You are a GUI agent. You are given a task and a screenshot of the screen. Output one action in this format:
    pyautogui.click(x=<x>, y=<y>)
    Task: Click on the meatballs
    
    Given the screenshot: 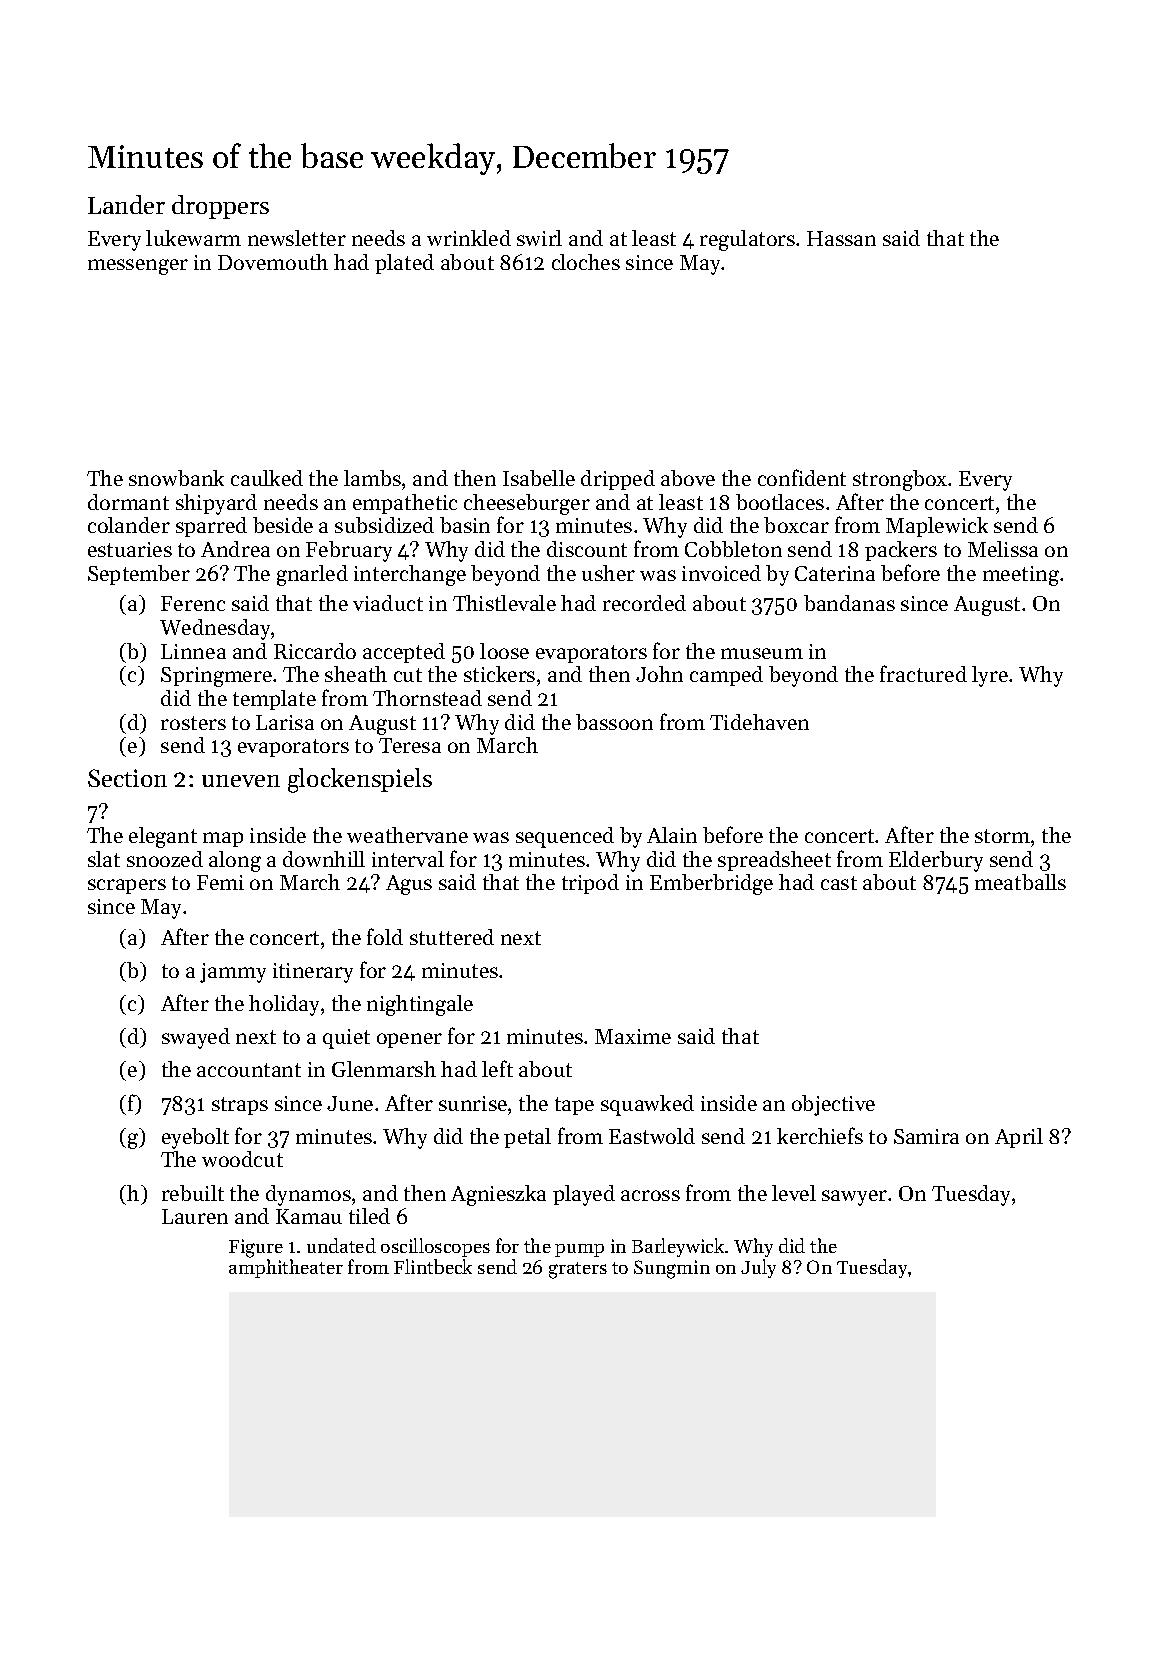 What is the action you would take?
    pyautogui.click(x=1020, y=882)
